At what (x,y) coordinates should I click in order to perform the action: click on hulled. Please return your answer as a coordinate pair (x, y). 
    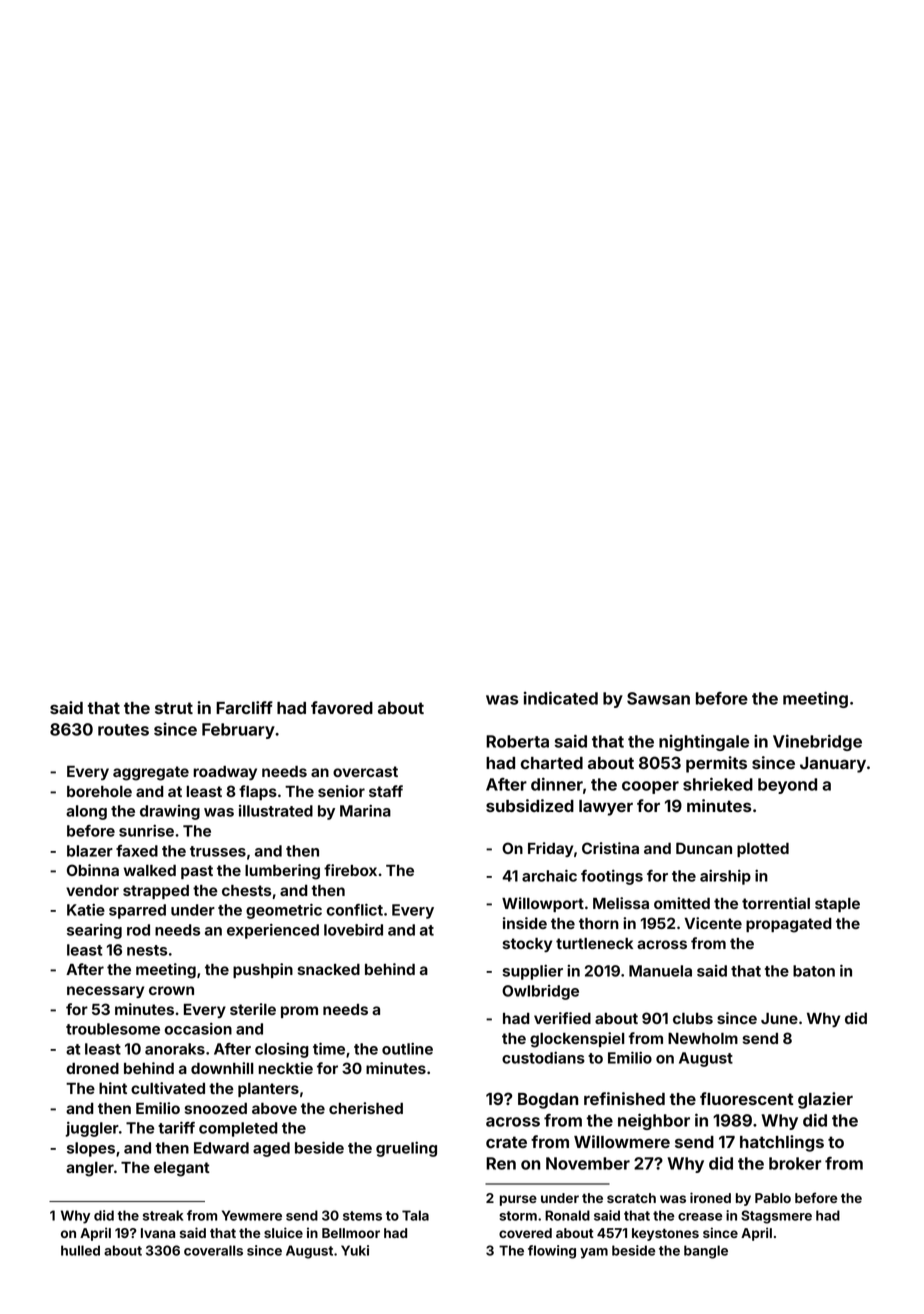
    Looking at the image, I should click on (80, 1250).
